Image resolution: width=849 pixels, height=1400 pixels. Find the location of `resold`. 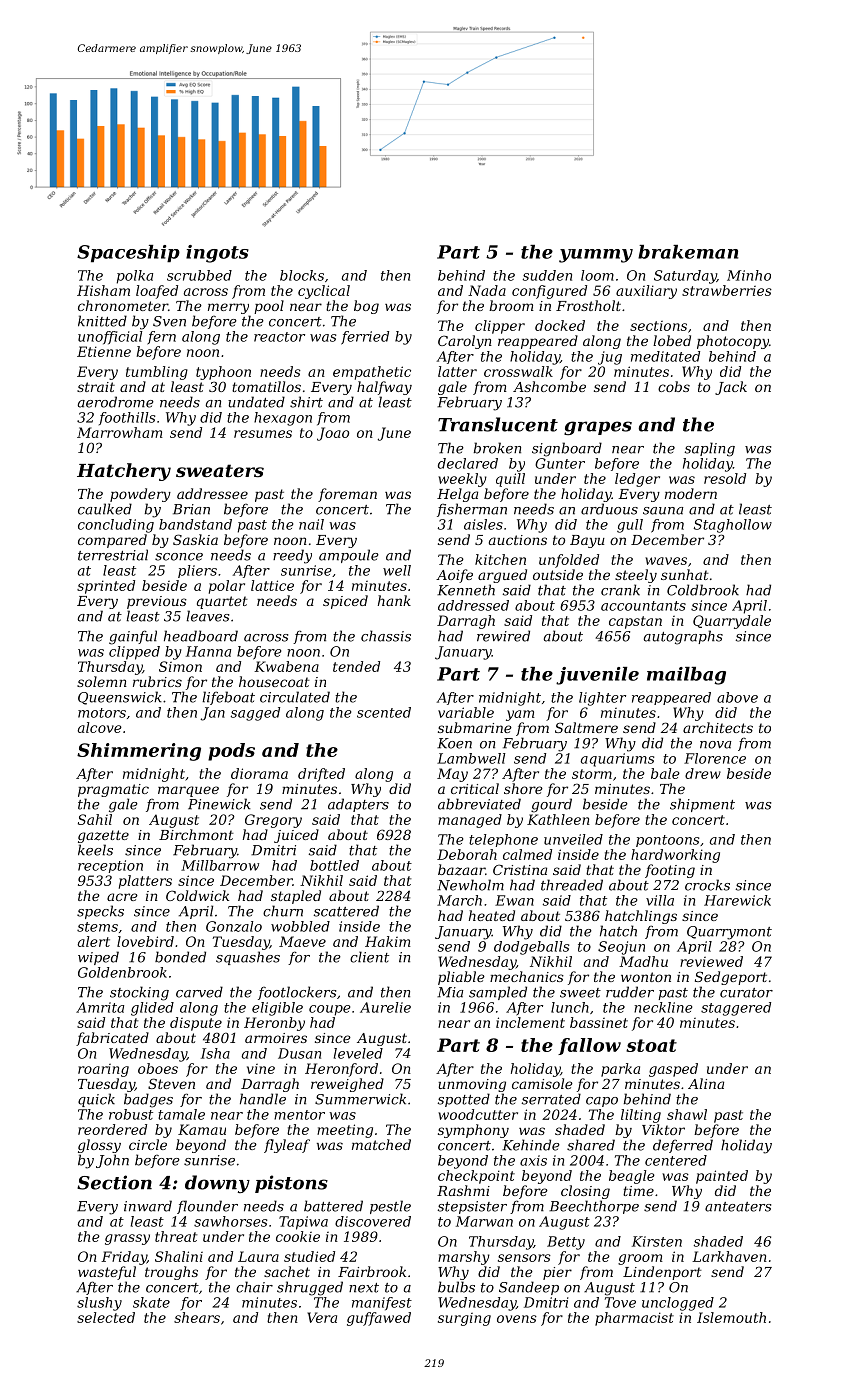

resold is located at coordinates (725, 478).
